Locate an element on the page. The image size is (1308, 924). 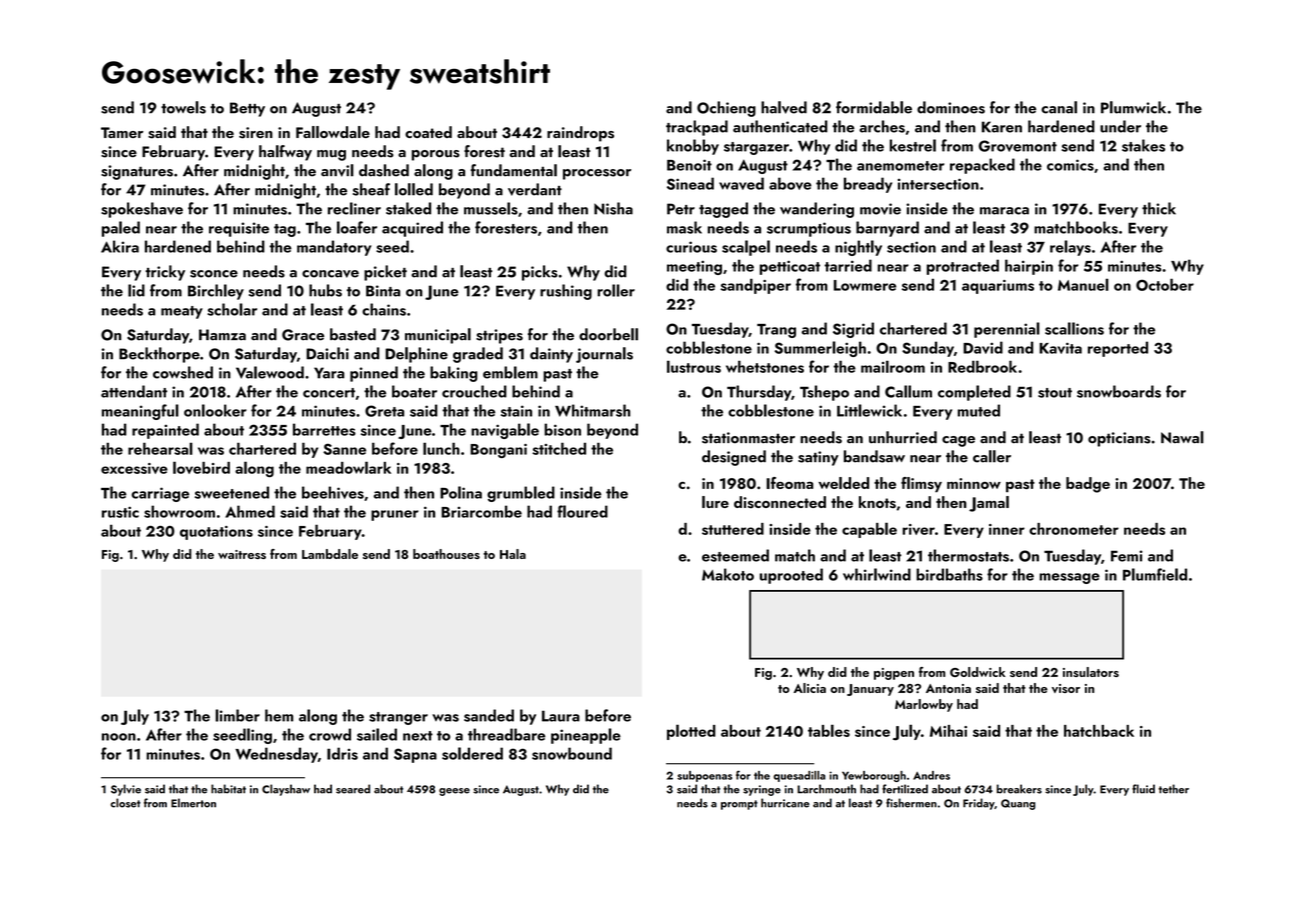
waitress is located at coordinates (242, 554).
